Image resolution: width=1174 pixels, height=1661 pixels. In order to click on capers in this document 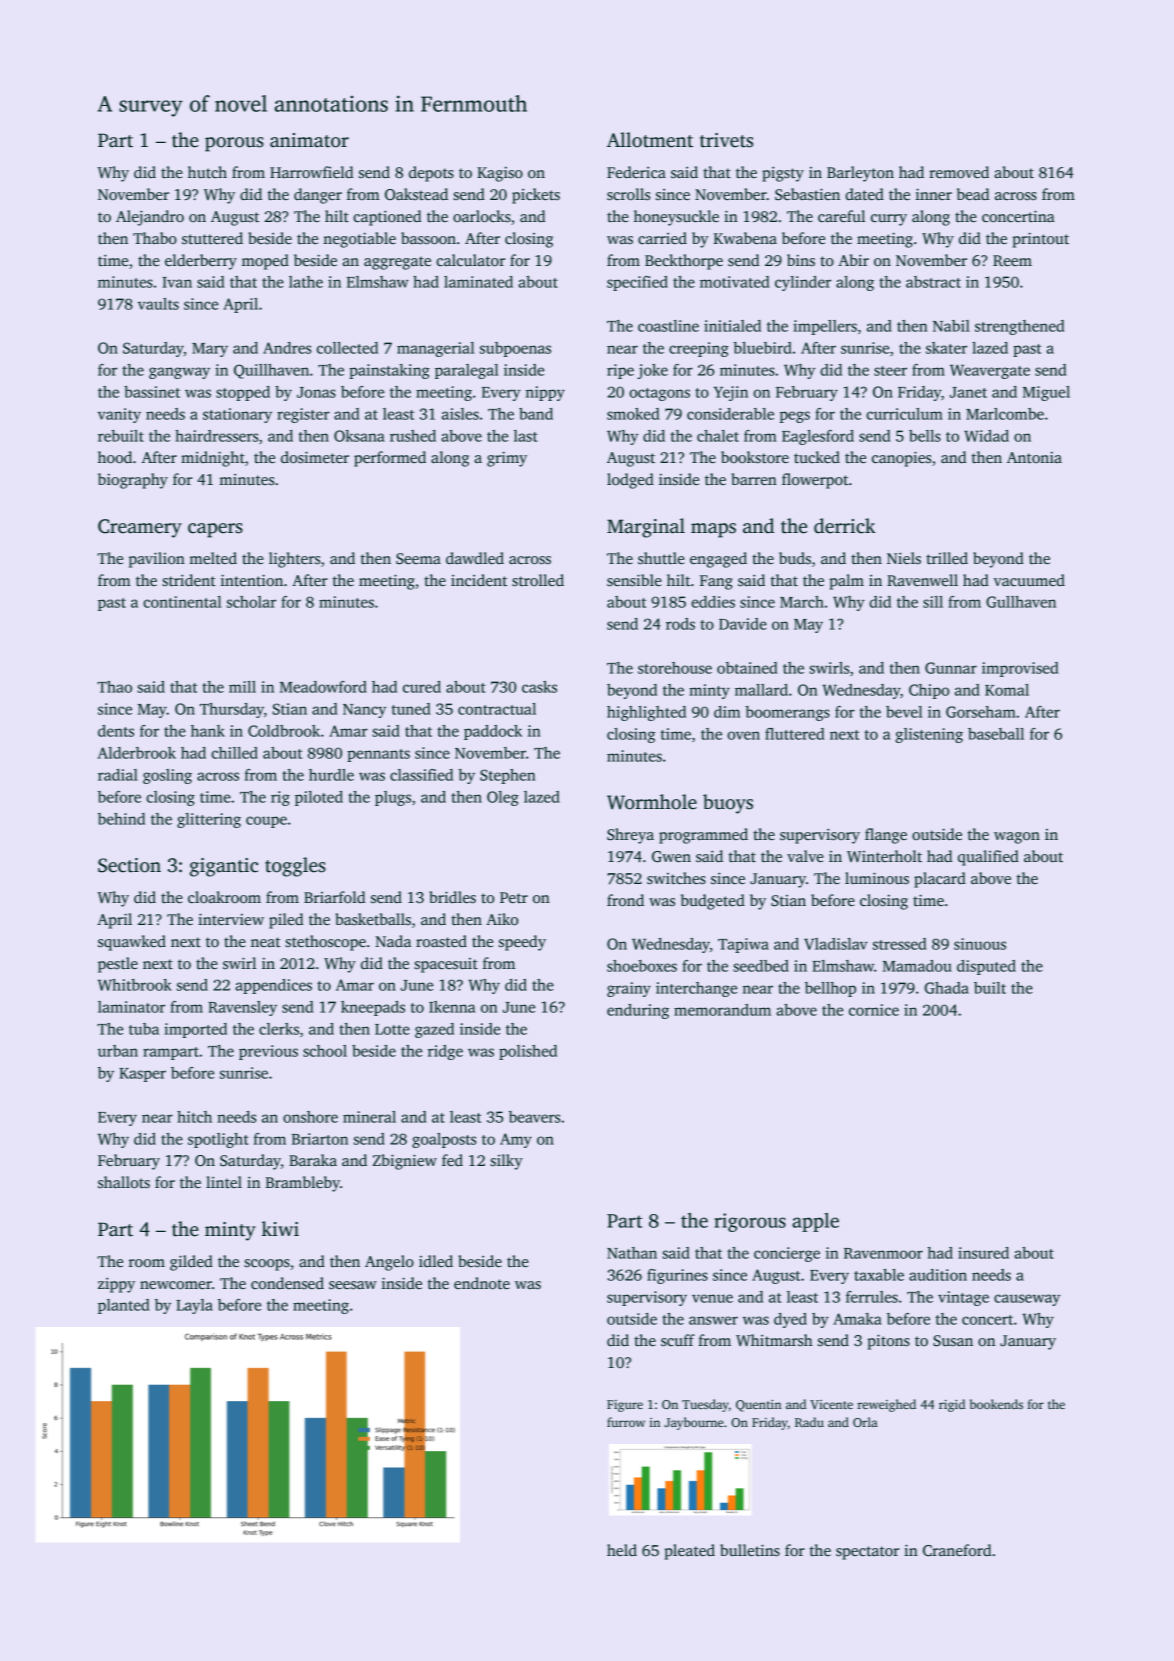, I will do `click(215, 530)`.
